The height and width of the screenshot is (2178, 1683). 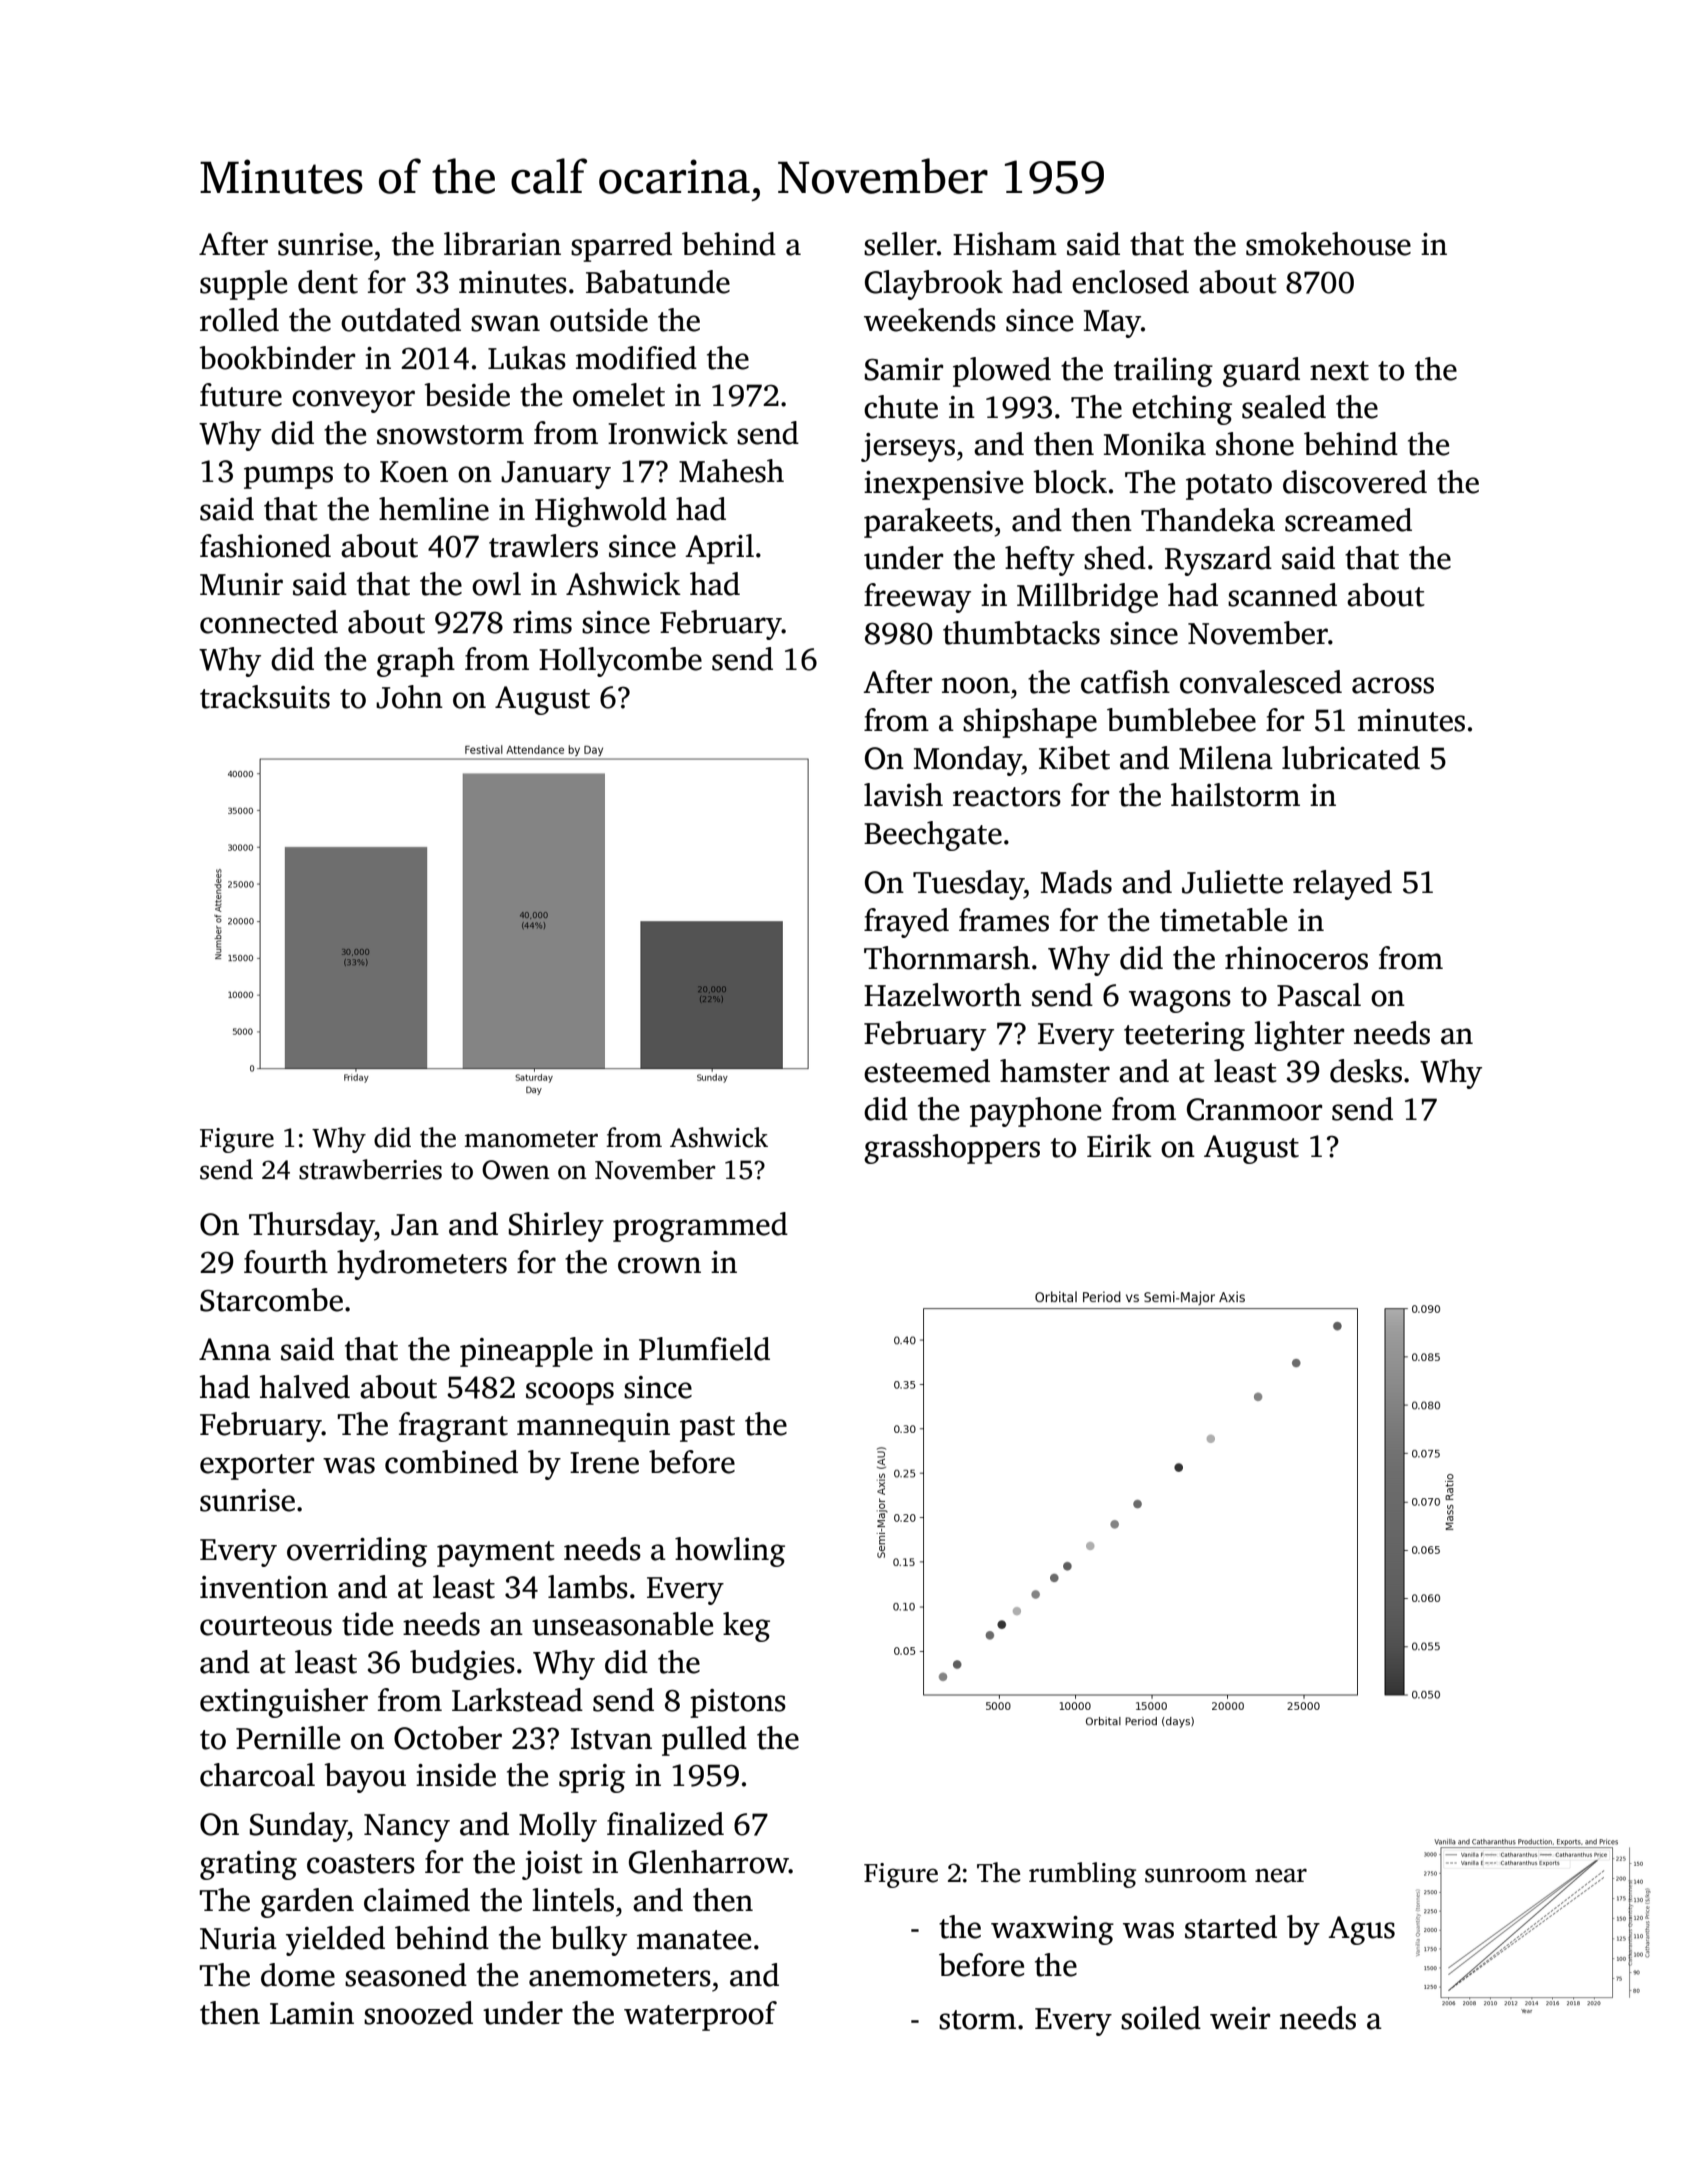 I want to click on dent, so click(x=328, y=282).
